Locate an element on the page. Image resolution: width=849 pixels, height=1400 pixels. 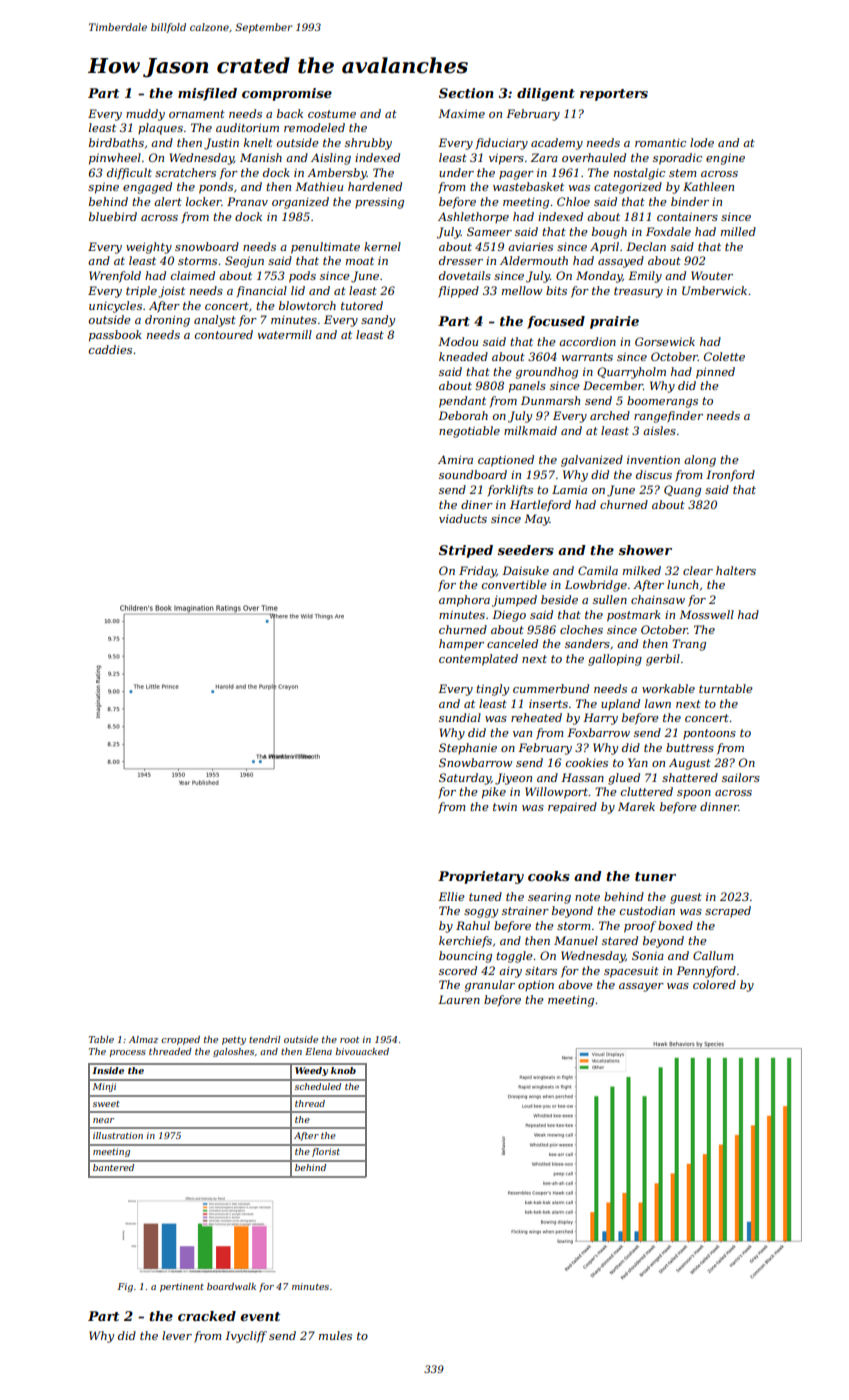
contoured is located at coordinates (224, 334).
